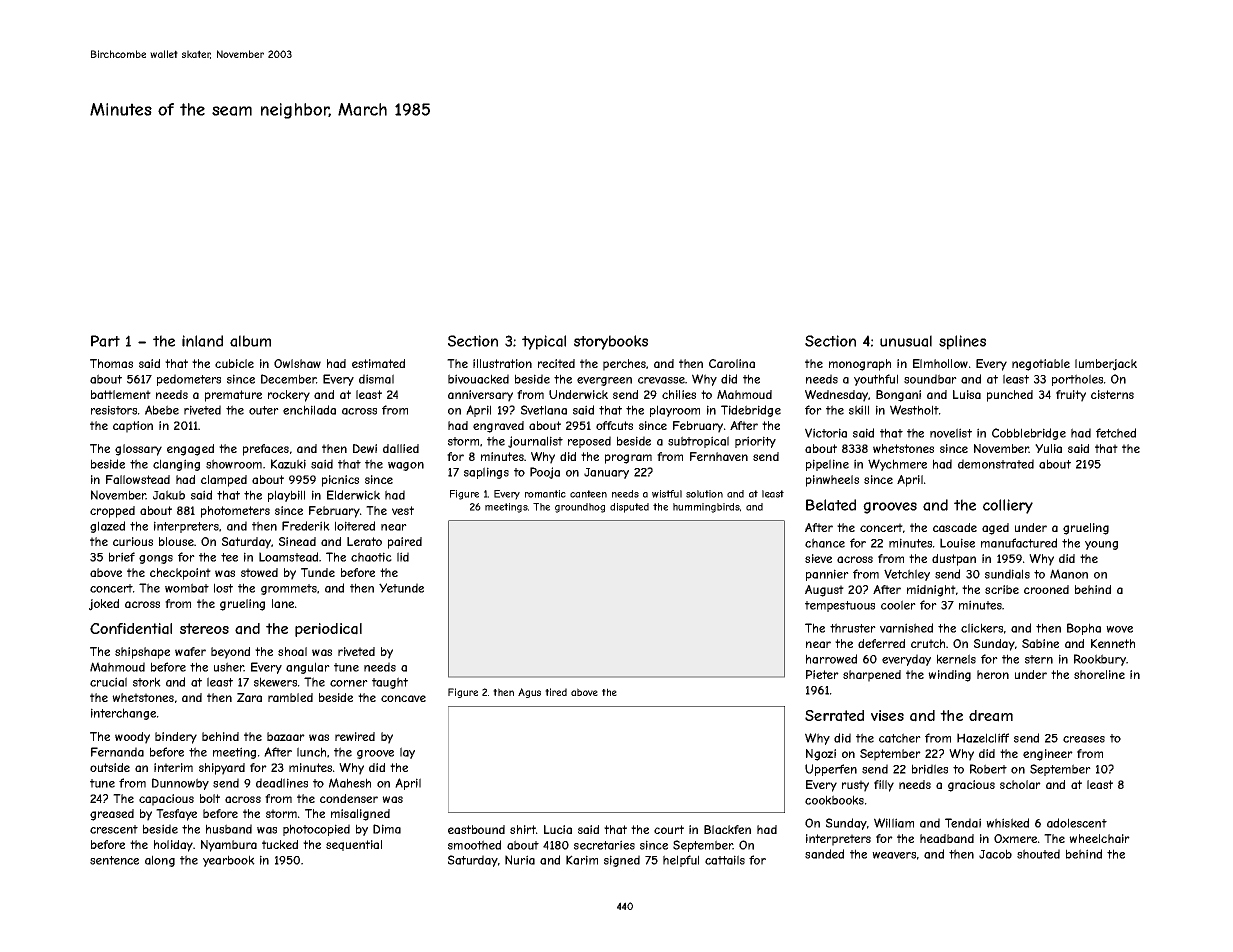 This page has width=1233, height=952. I want to click on photometers, so click(235, 512).
